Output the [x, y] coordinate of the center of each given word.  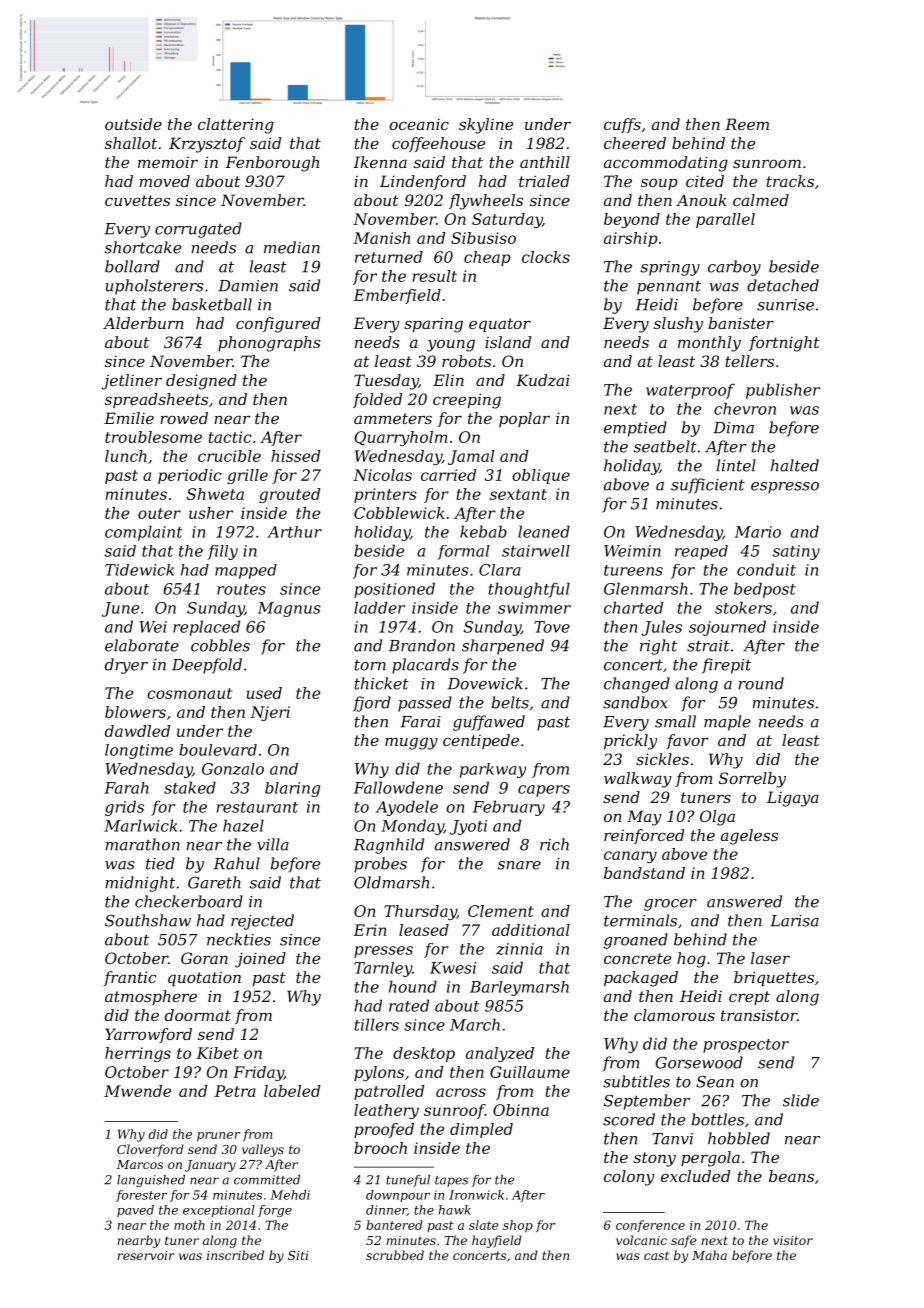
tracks [790, 181]
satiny [796, 552]
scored [629, 1119]
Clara [500, 570]
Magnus [289, 609]
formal [463, 552]
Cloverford [150, 1150]
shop [518, 1226]
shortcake [143, 247]
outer [159, 513]
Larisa [794, 921]
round [761, 683]
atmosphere [151, 997]
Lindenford [423, 182]
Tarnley [383, 969]
